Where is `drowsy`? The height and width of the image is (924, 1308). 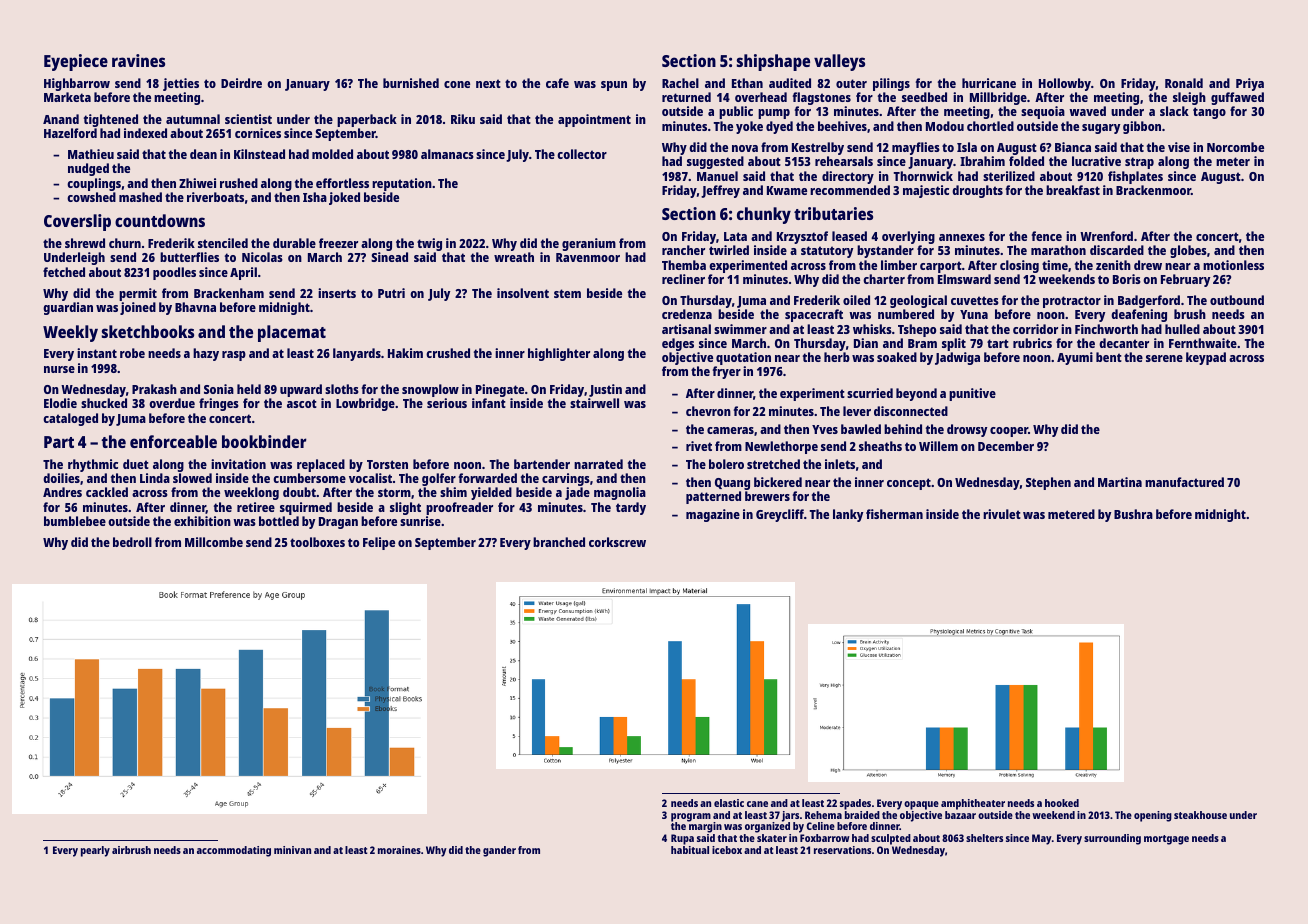
drowsy is located at coordinates (967, 430).
